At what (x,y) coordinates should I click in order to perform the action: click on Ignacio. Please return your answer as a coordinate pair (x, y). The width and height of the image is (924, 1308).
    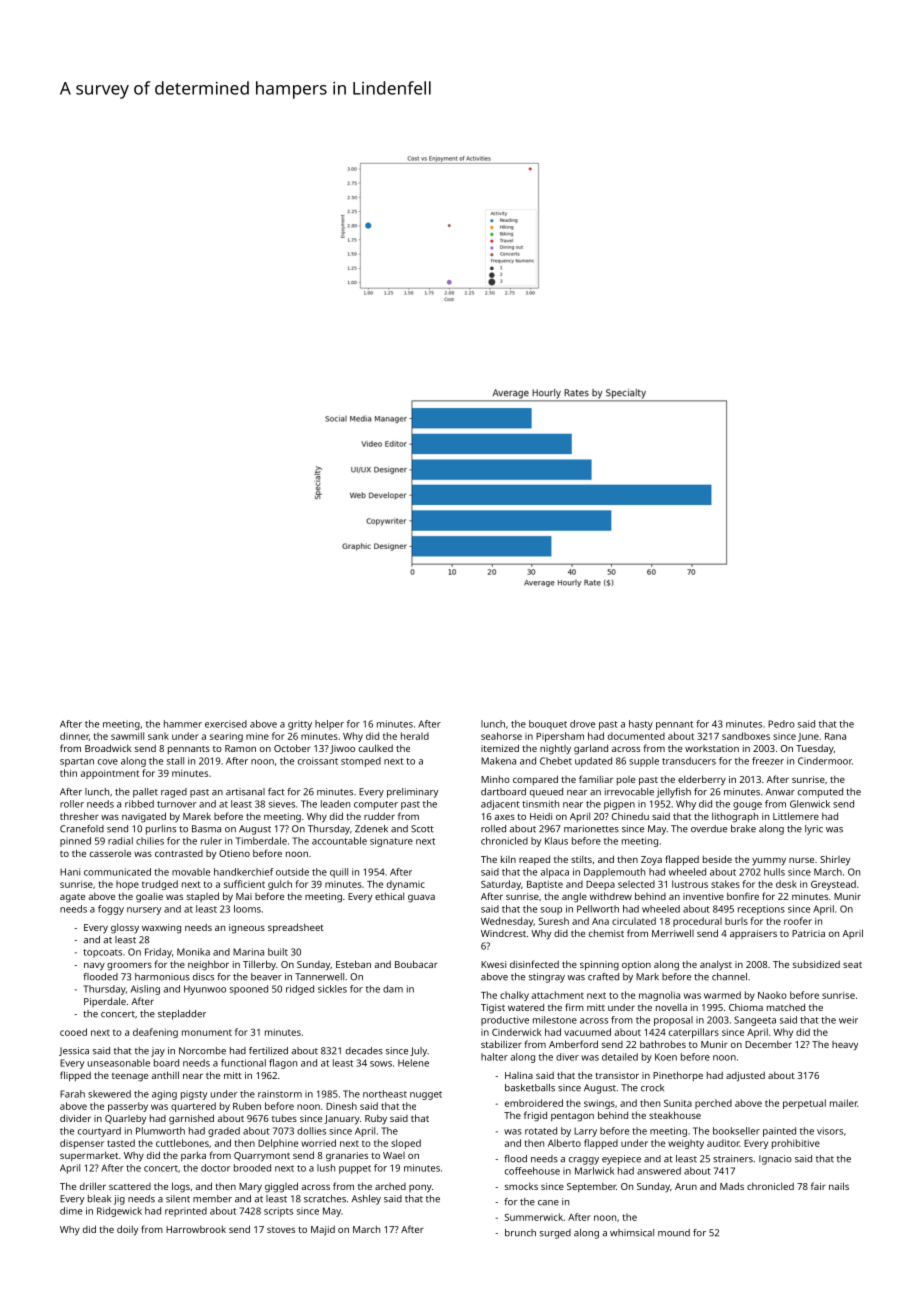
    Looking at the image, I should click on (775, 1160).
